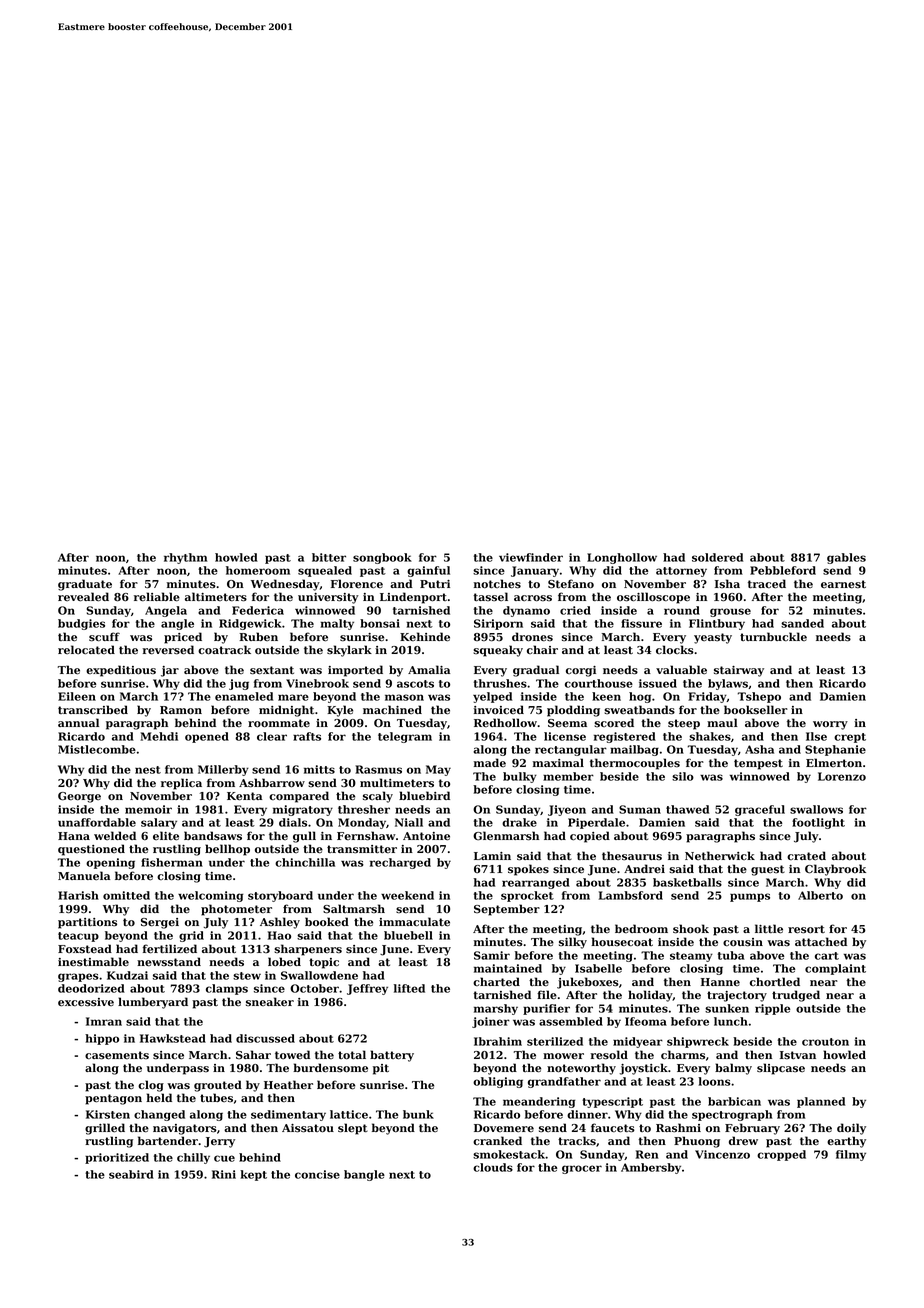  Describe the element at coordinates (93, 710) in the image. I see `transcribed` at that location.
